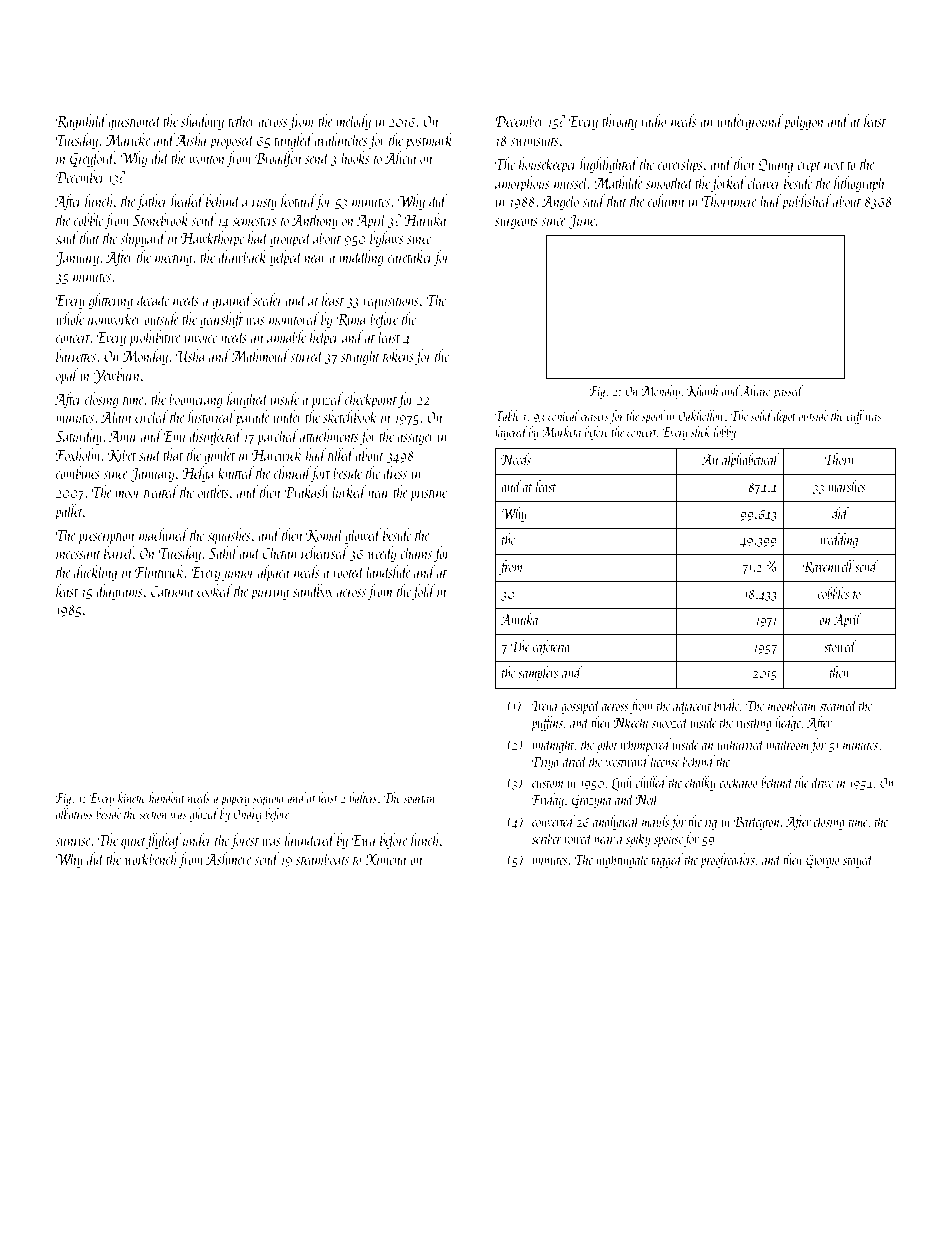 This screenshot has width=952, height=1233. I want to click on Annika, so click(519, 619).
